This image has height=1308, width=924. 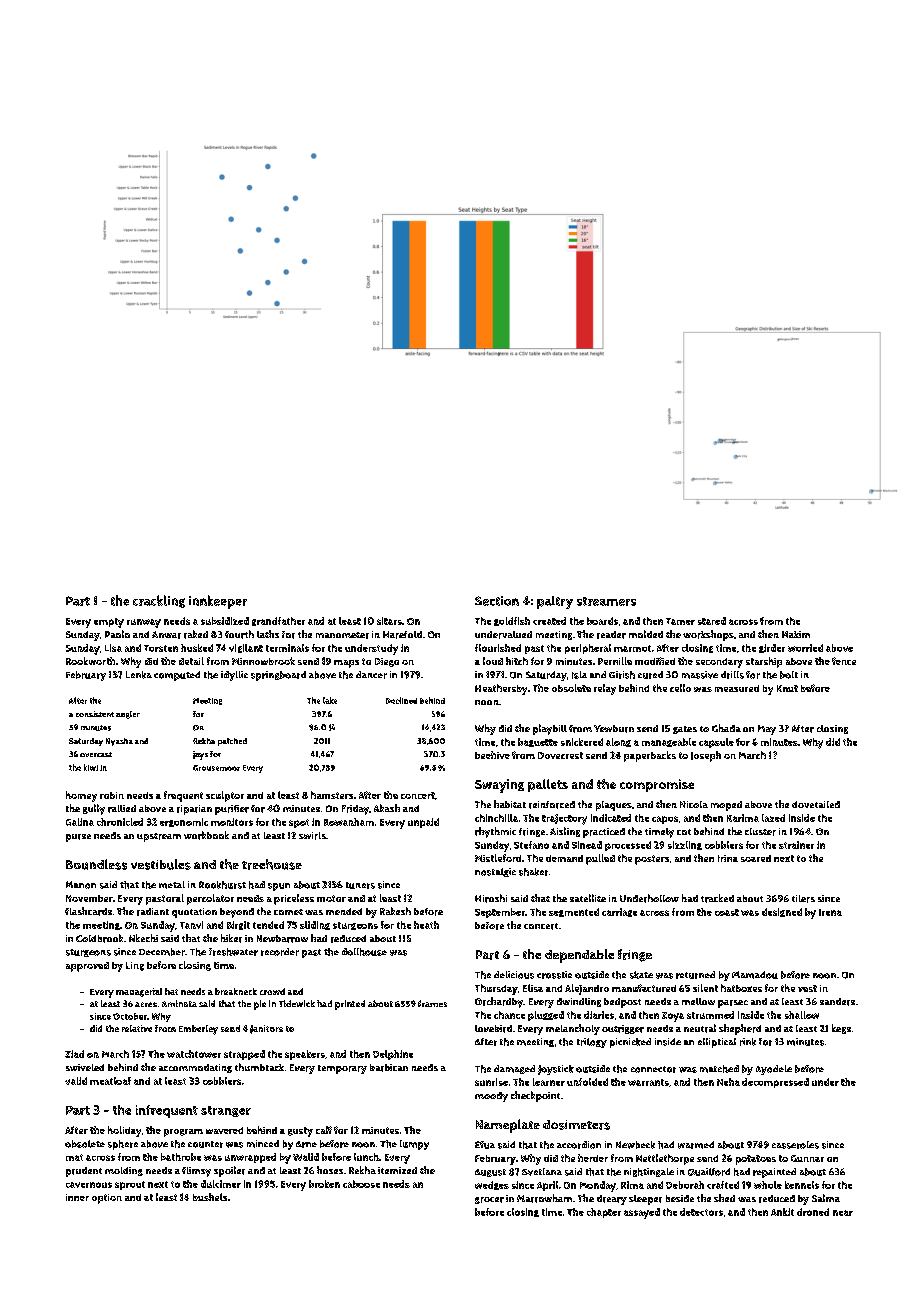 What do you see at coordinates (361, 1184) in the image?
I see `caboose` at bounding box center [361, 1184].
